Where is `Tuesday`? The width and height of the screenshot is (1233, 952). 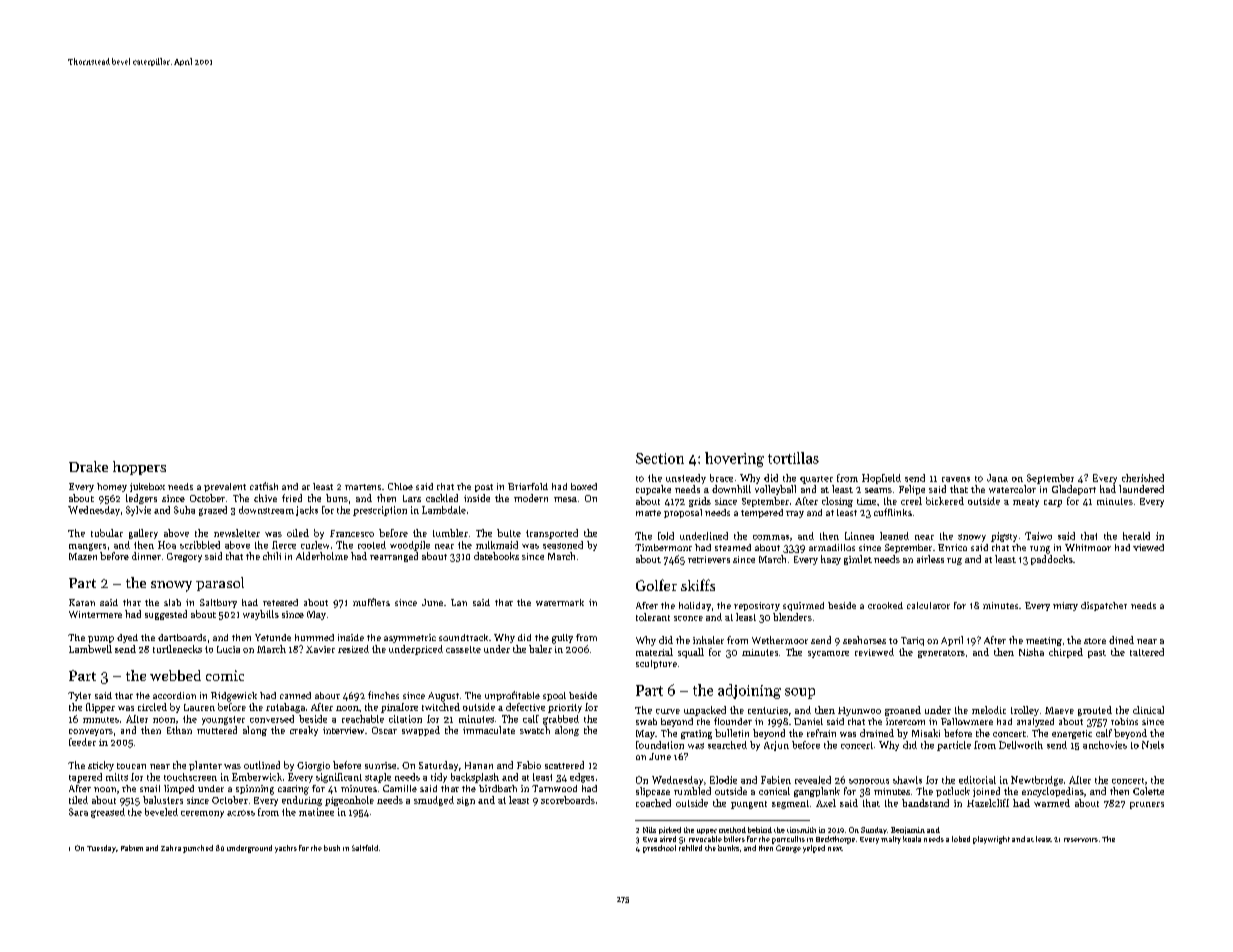
Tuesday is located at coordinates (101, 849).
